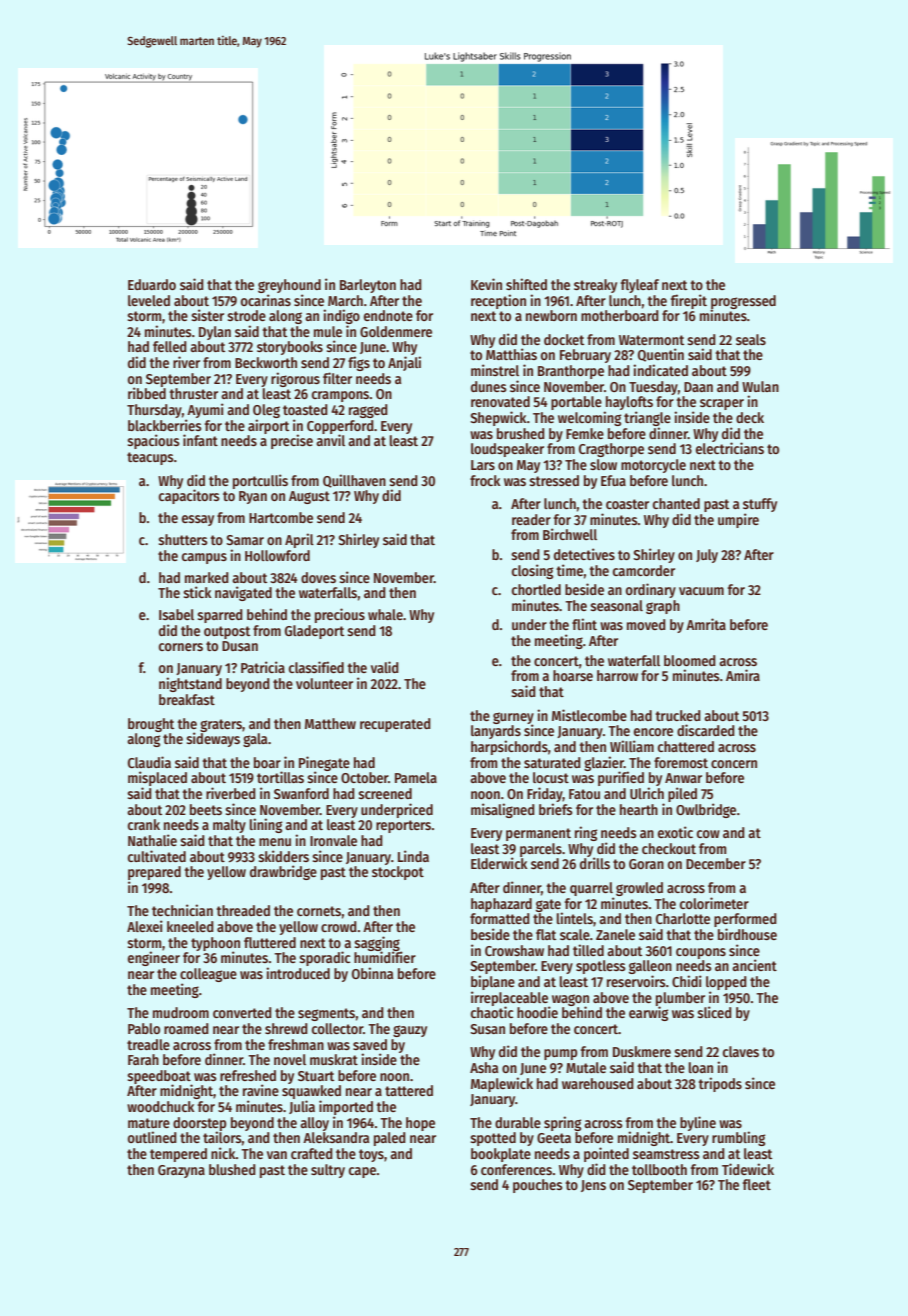 The height and width of the screenshot is (1316, 908). What do you see at coordinates (147, 393) in the screenshot?
I see `ribbed` at bounding box center [147, 393].
